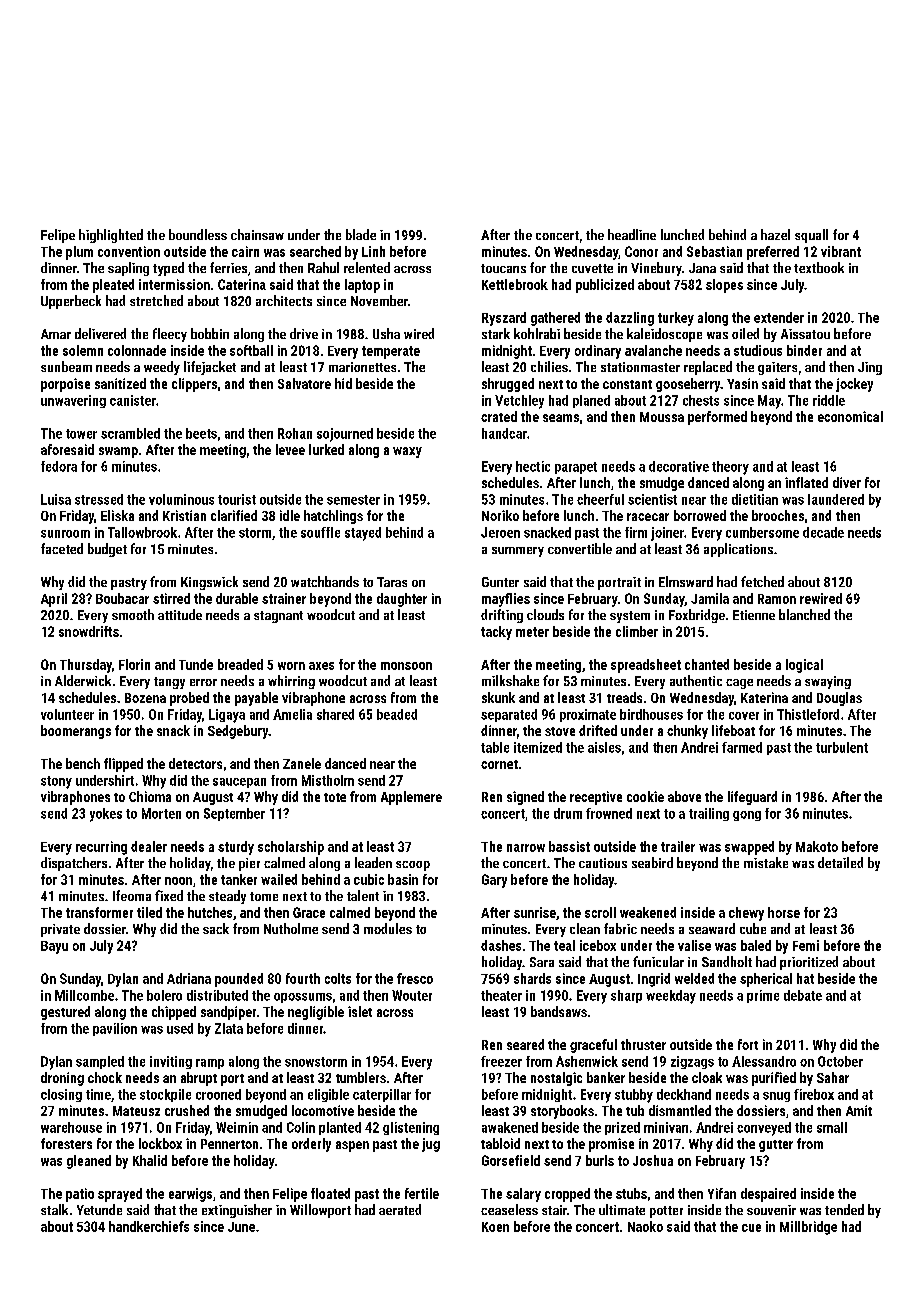 The height and width of the screenshot is (1308, 924). What do you see at coordinates (237, 1211) in the screenshot?
I see `extinguisher` at bounding box center [237, 1211].
